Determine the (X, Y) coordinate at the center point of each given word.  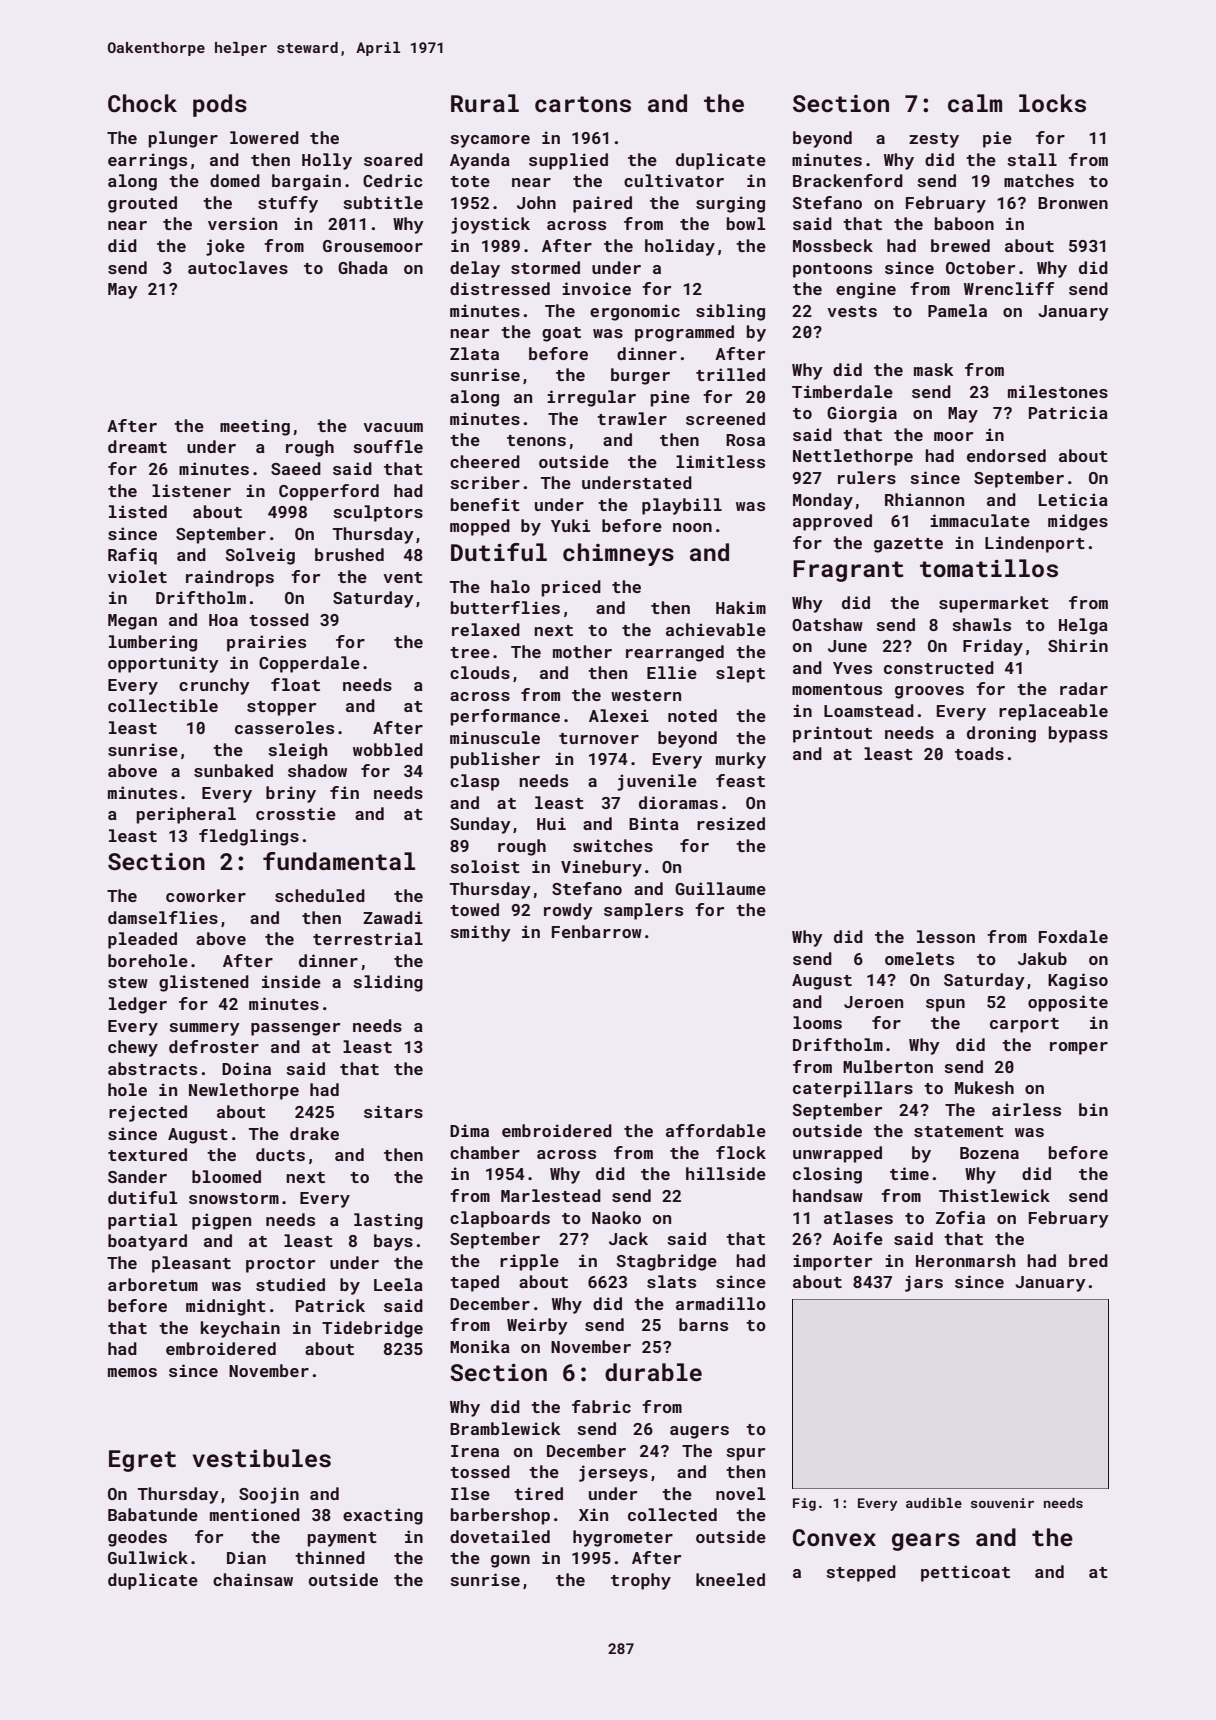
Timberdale (842, 391)
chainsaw (253, 1579)
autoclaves (238, 267)
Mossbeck (833, 245)
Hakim (741, 607)
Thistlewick (994, 1195)
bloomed (226, 1176)
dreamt (137, 446)
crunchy (214, 686)
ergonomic (635, 312)
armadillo (721, 1303)
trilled (730, 374)
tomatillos (989, 568)
